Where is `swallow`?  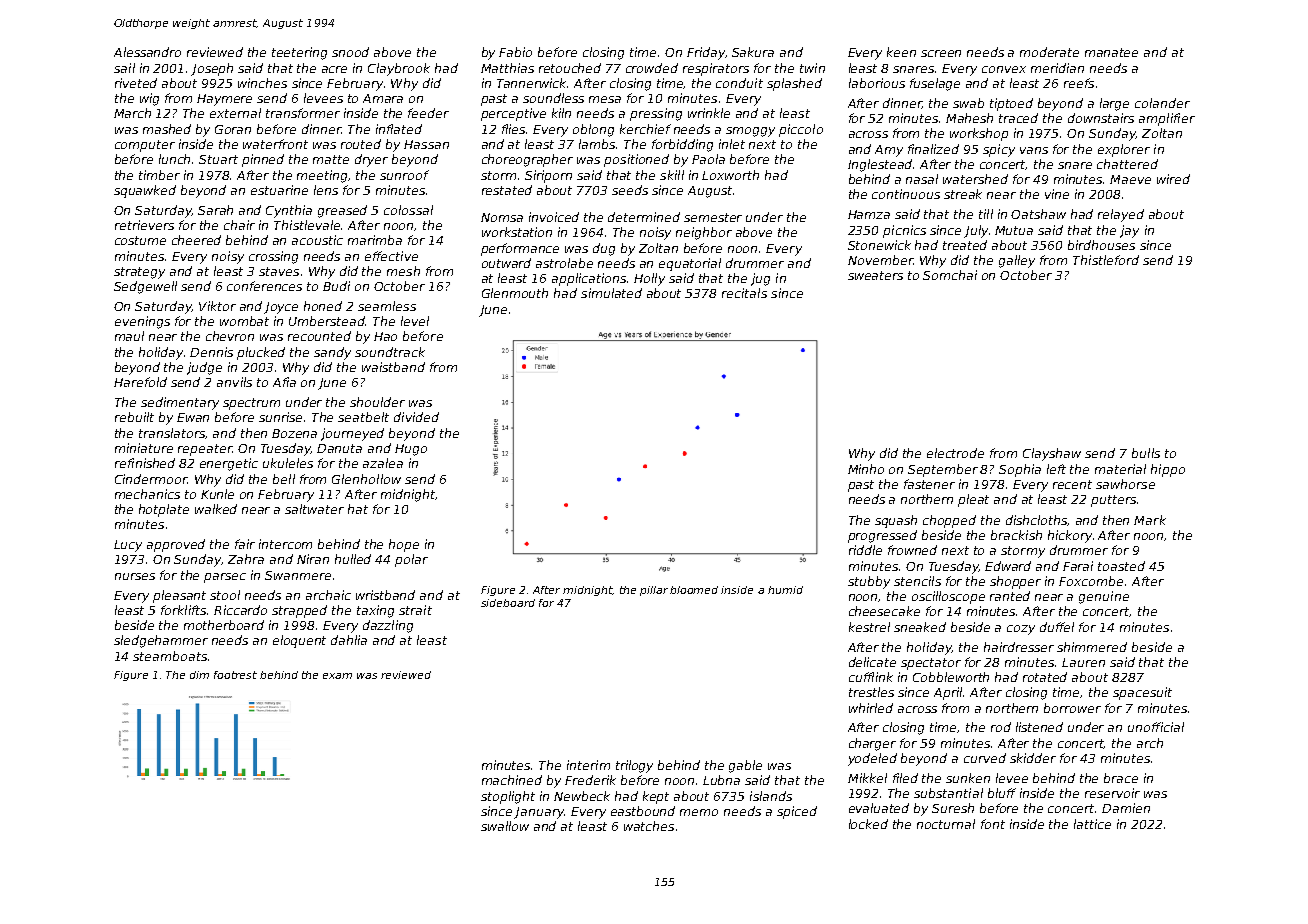
swallow is located at coordinates (505, 826).
